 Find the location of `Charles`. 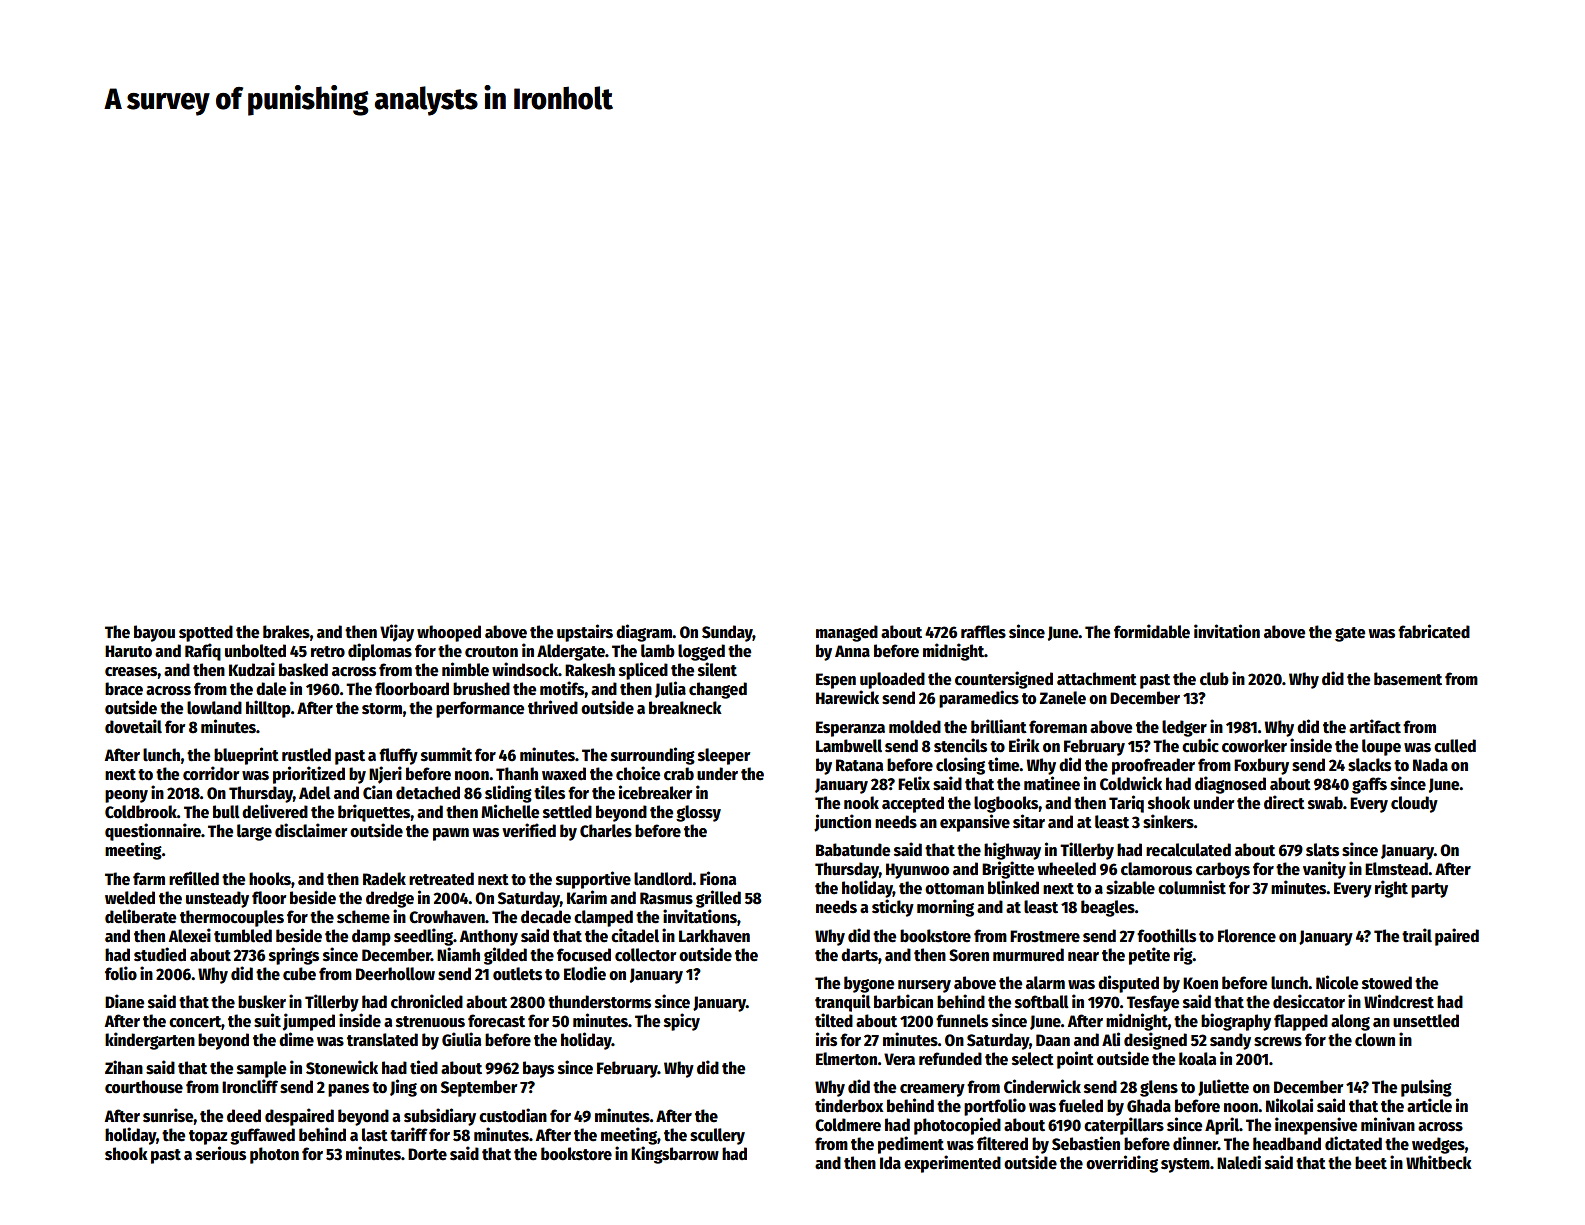

Charles is located at coordinates (606, 831).
